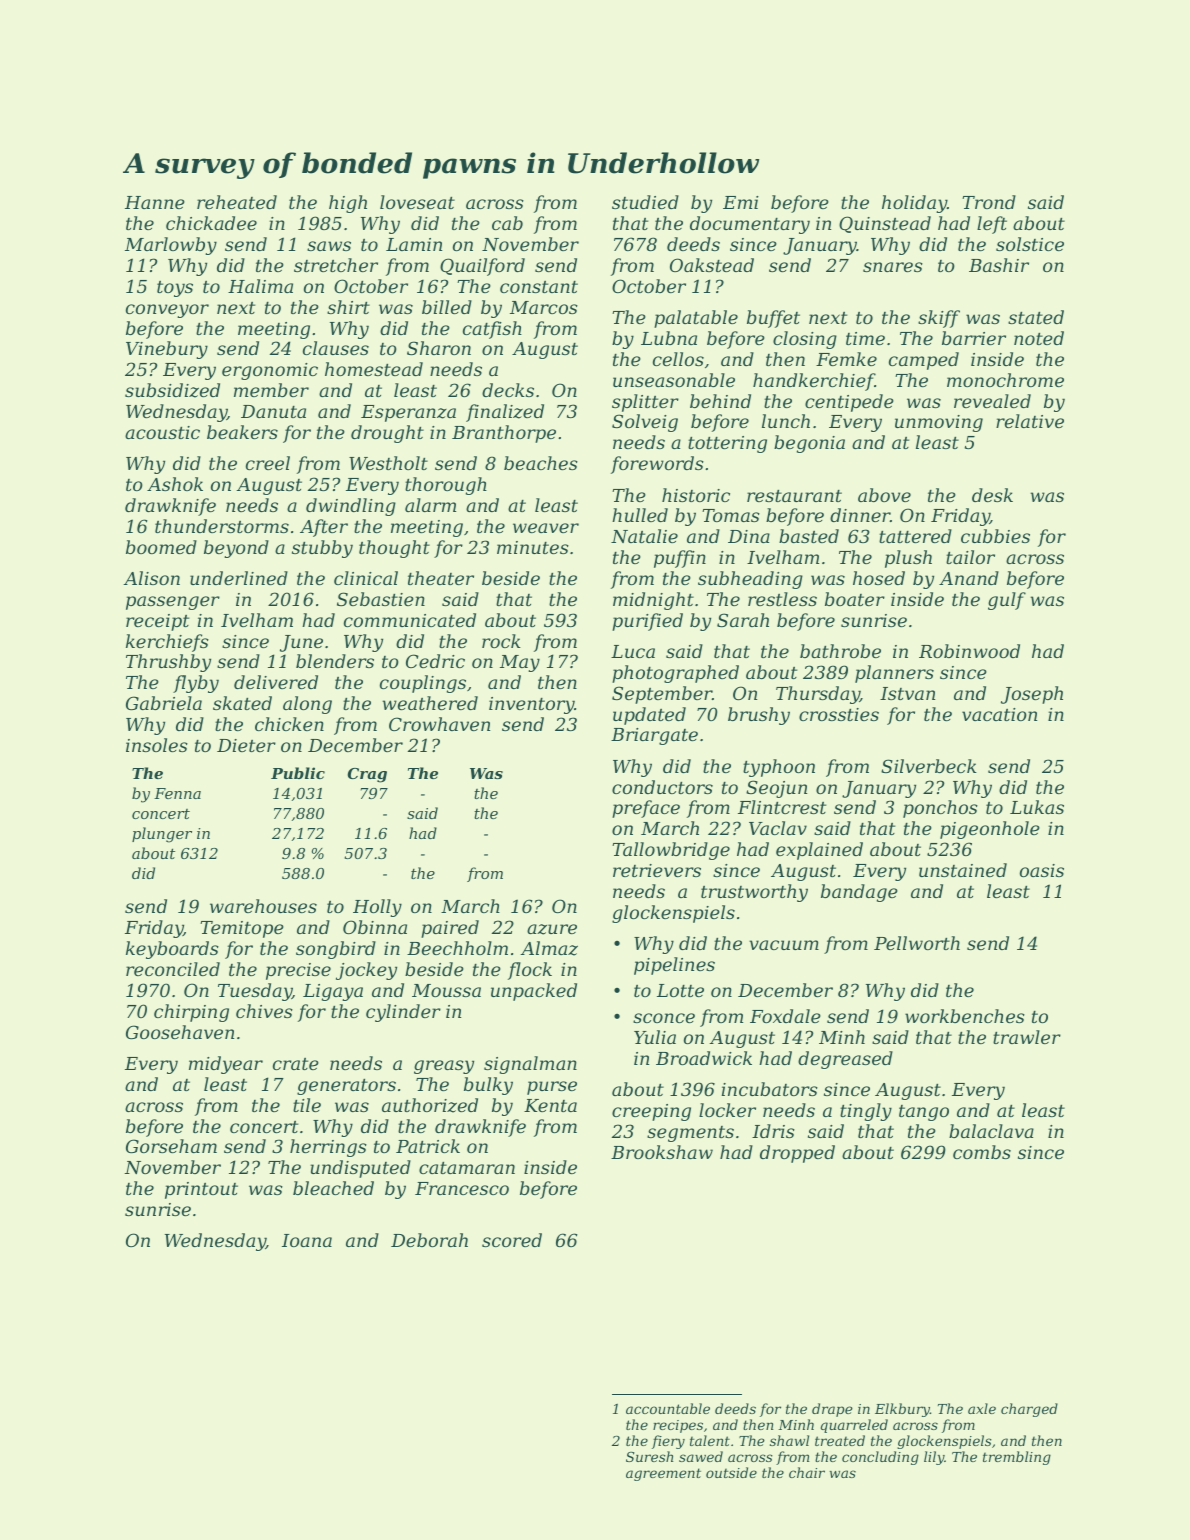 Image resolution: width=1190 pixels, height=1540 pixels. What do you see at coordinates (171, 1146) in the screenshot?
I see `Gorseham` at bounding box center [171, 1146].
